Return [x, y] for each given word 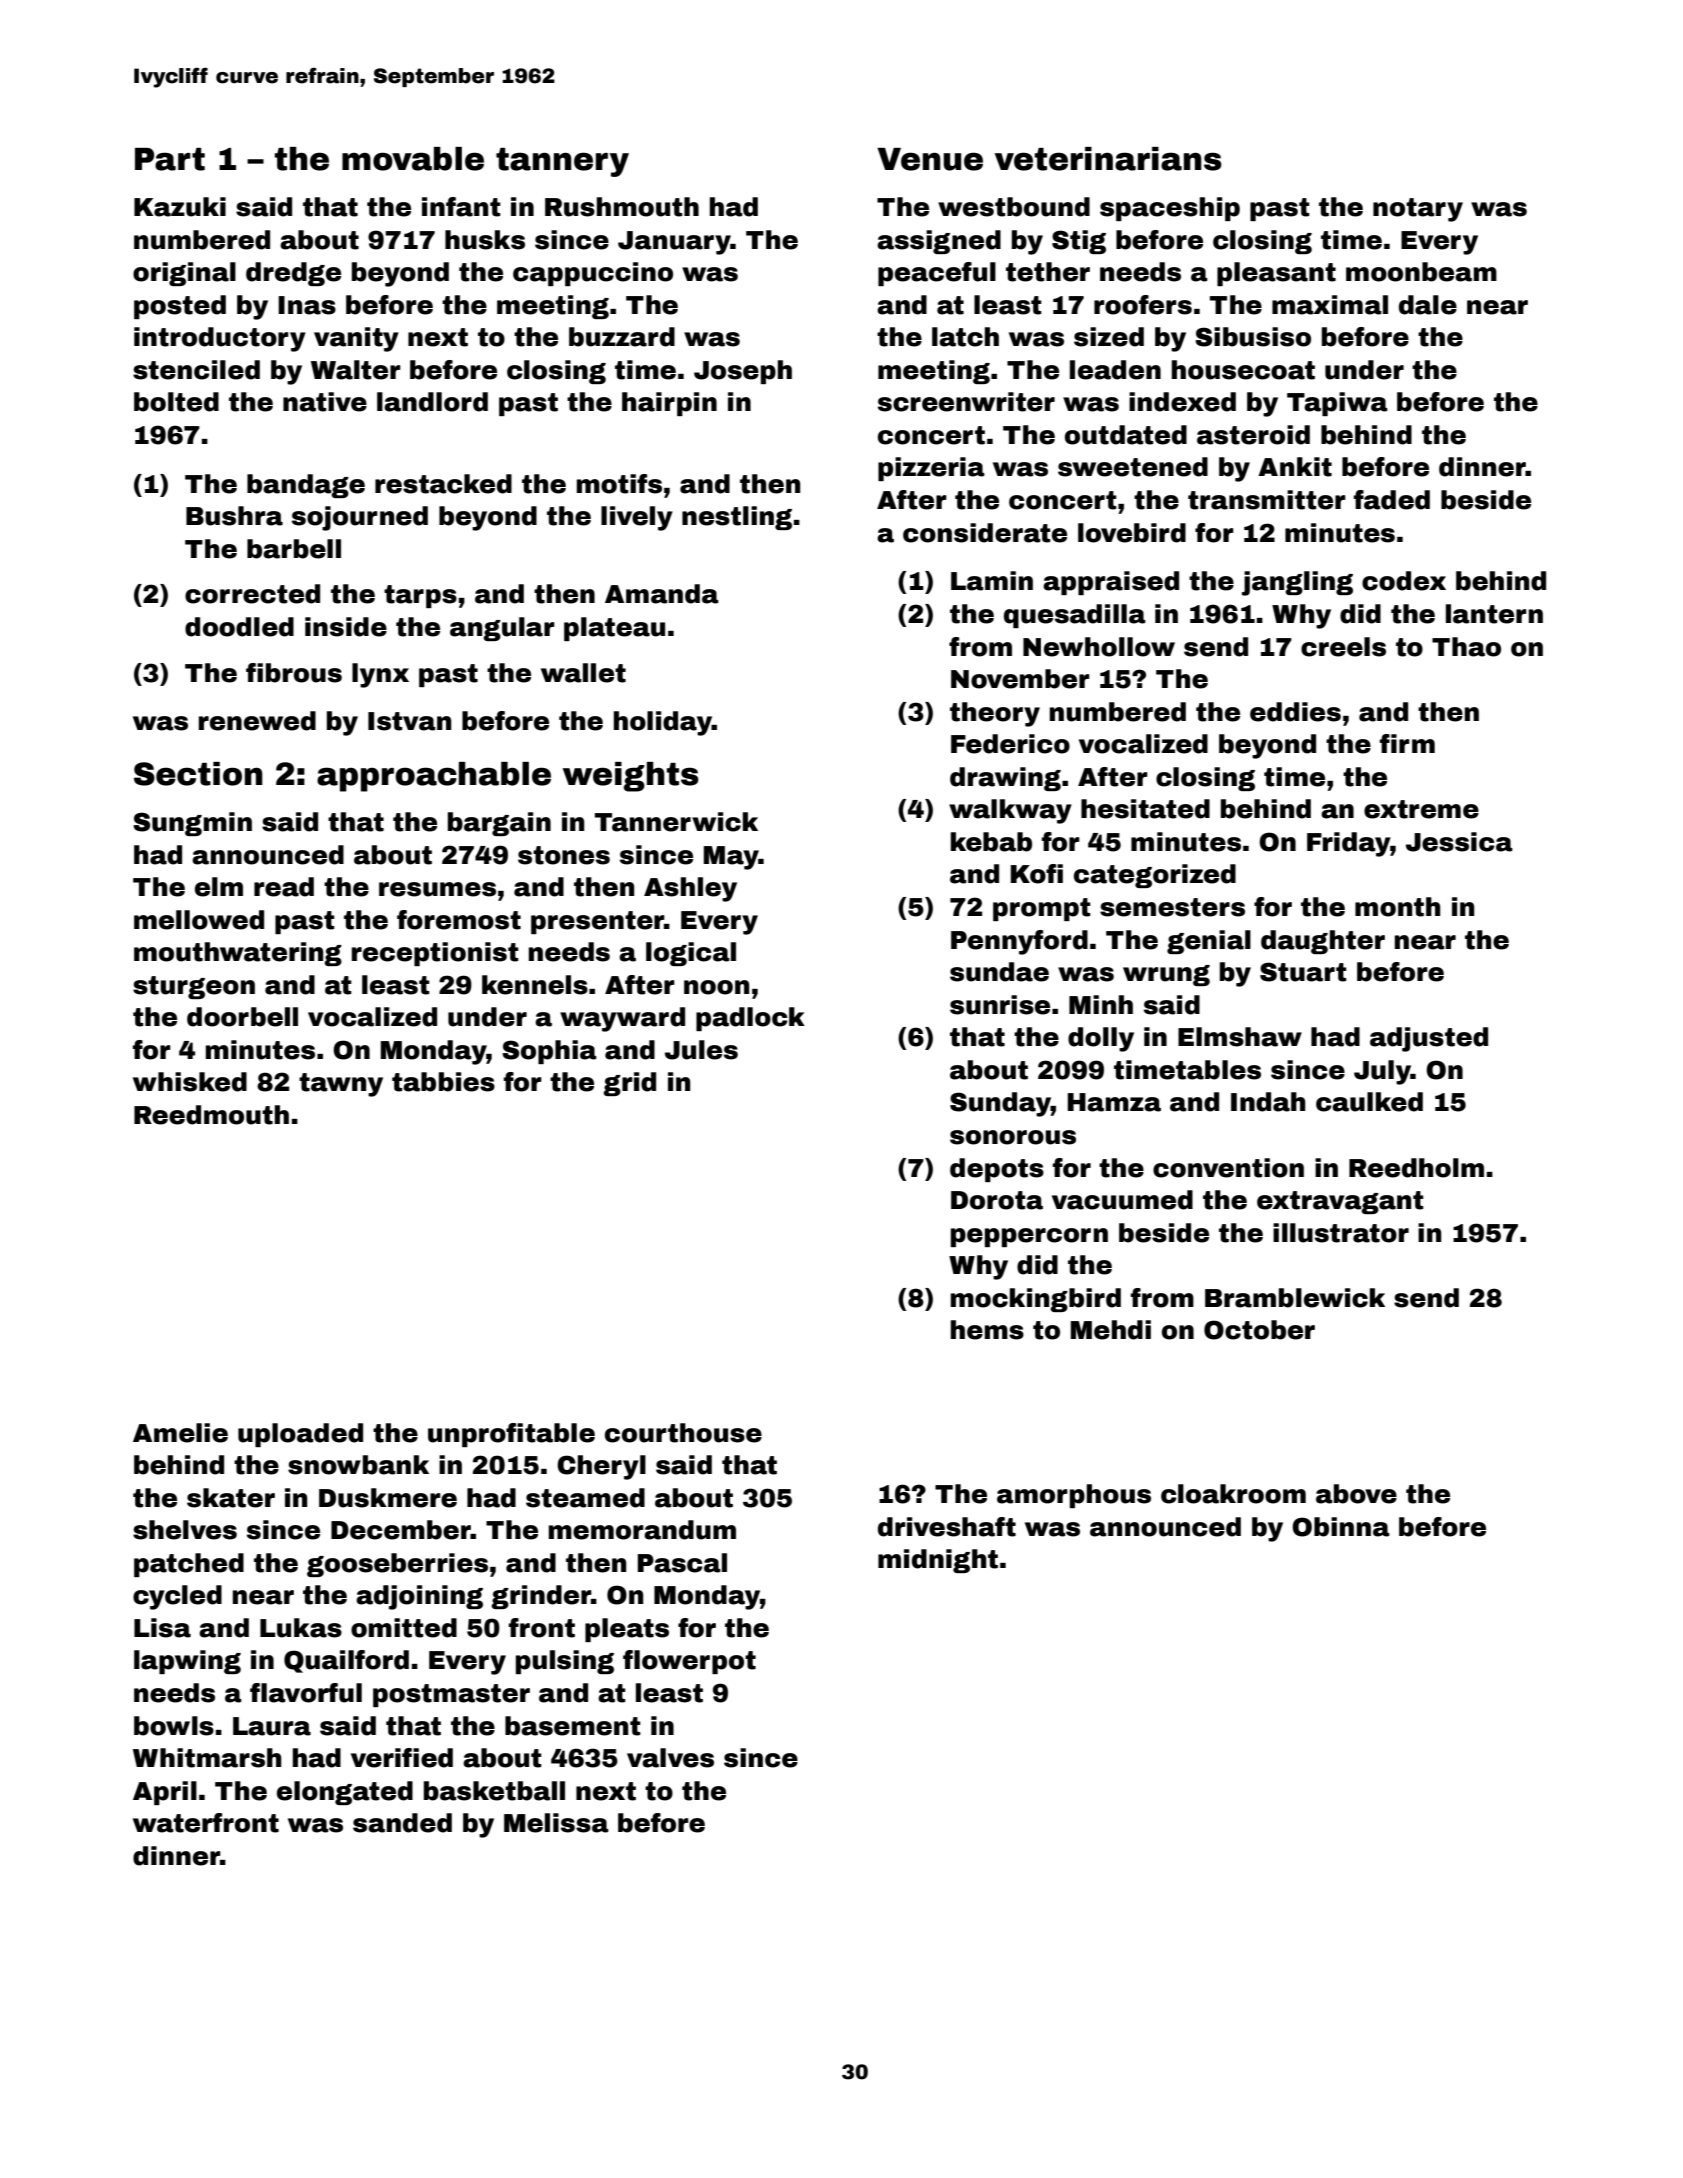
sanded [402, 1823]
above [1356, 1494]
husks [485, 240]
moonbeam [1421, 272]
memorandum [642, 1530]
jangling [1297, 583]
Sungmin [192, 824]
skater [231, 1498]
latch [965, 337]
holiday [663, 723]
